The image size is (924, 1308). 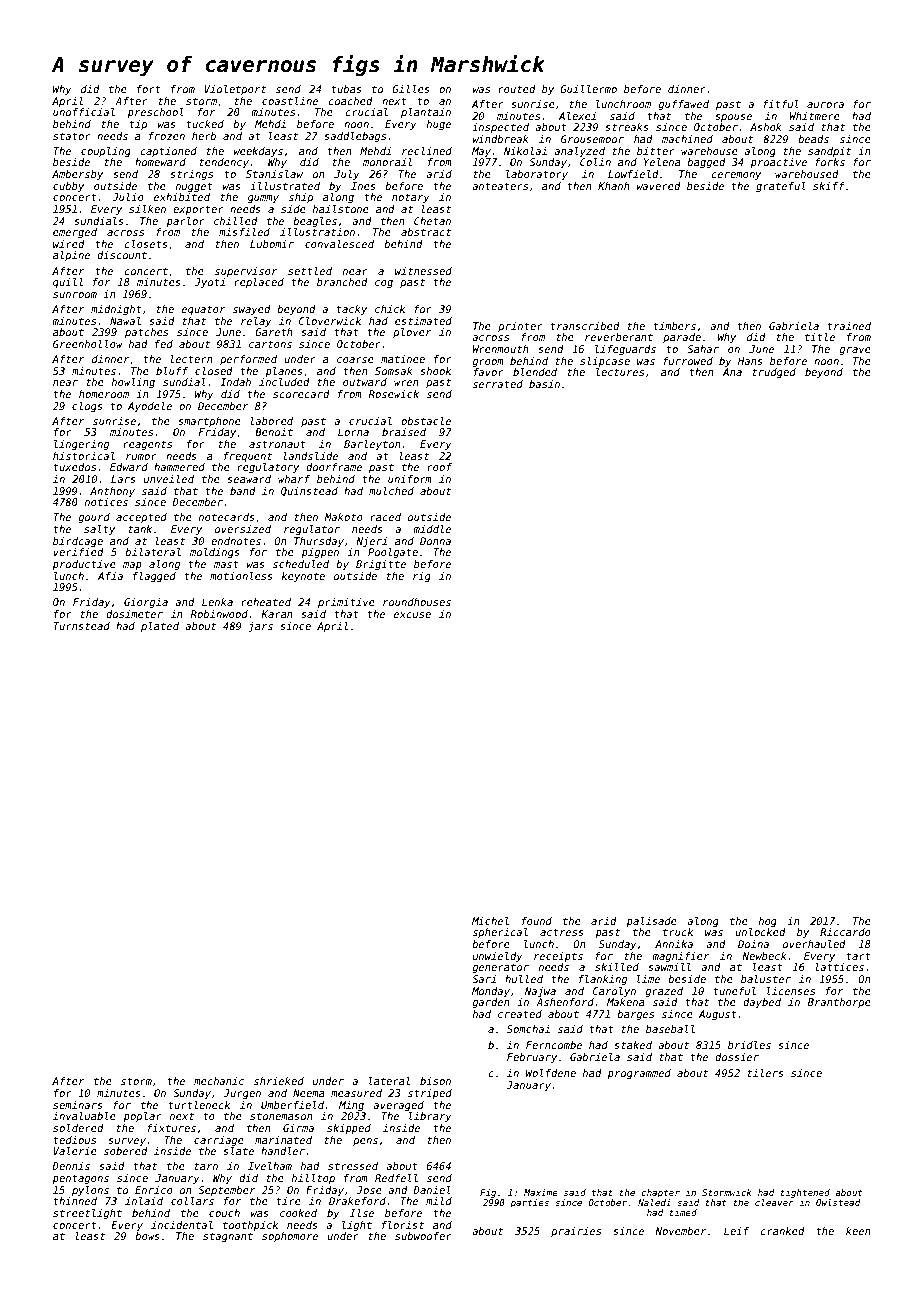 What do you see at coordinates (412, 615) in the screenshot?
I see `excuse` at bounding box center [412, 615].
